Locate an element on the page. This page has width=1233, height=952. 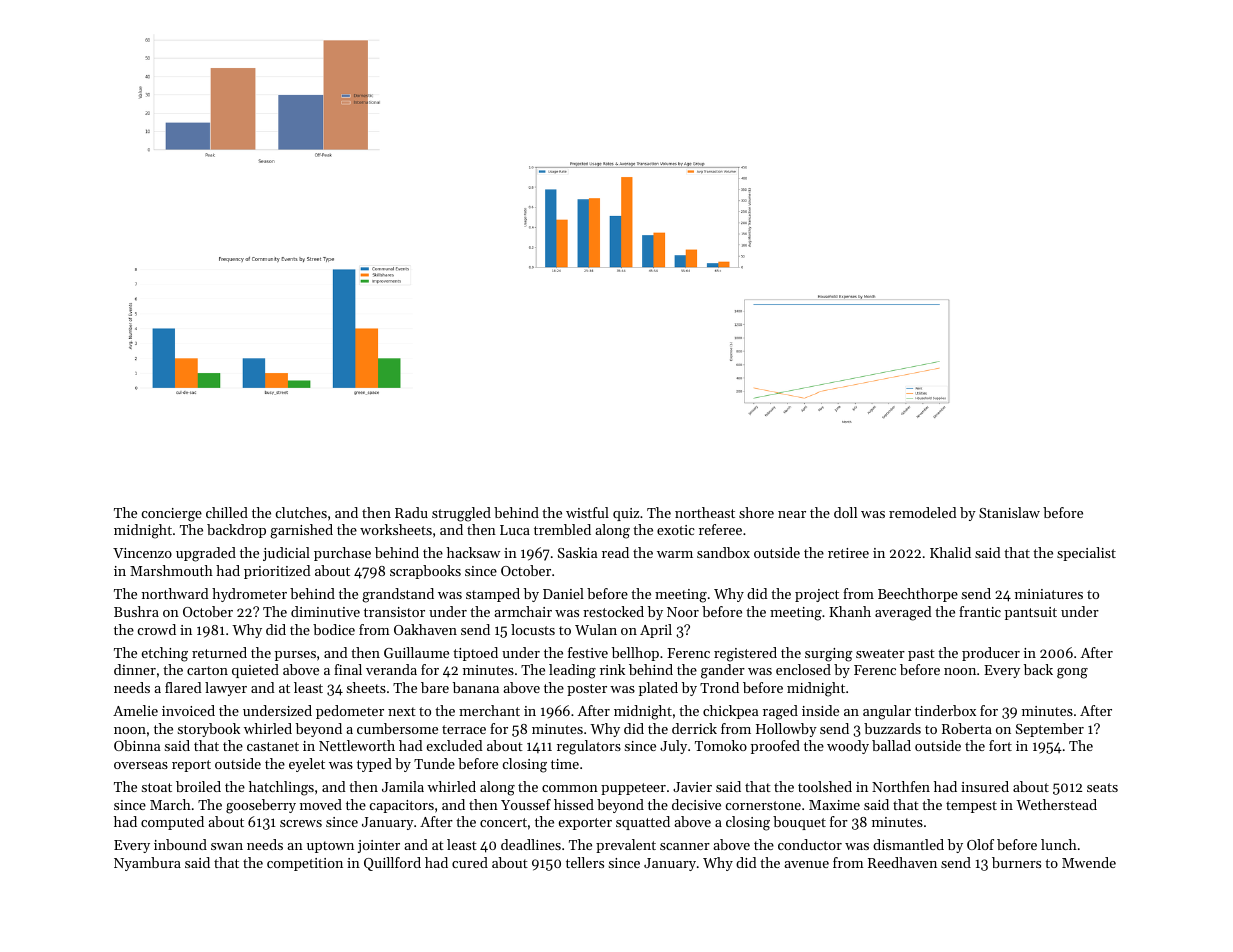
computed is located at coordinates (172, 823).
